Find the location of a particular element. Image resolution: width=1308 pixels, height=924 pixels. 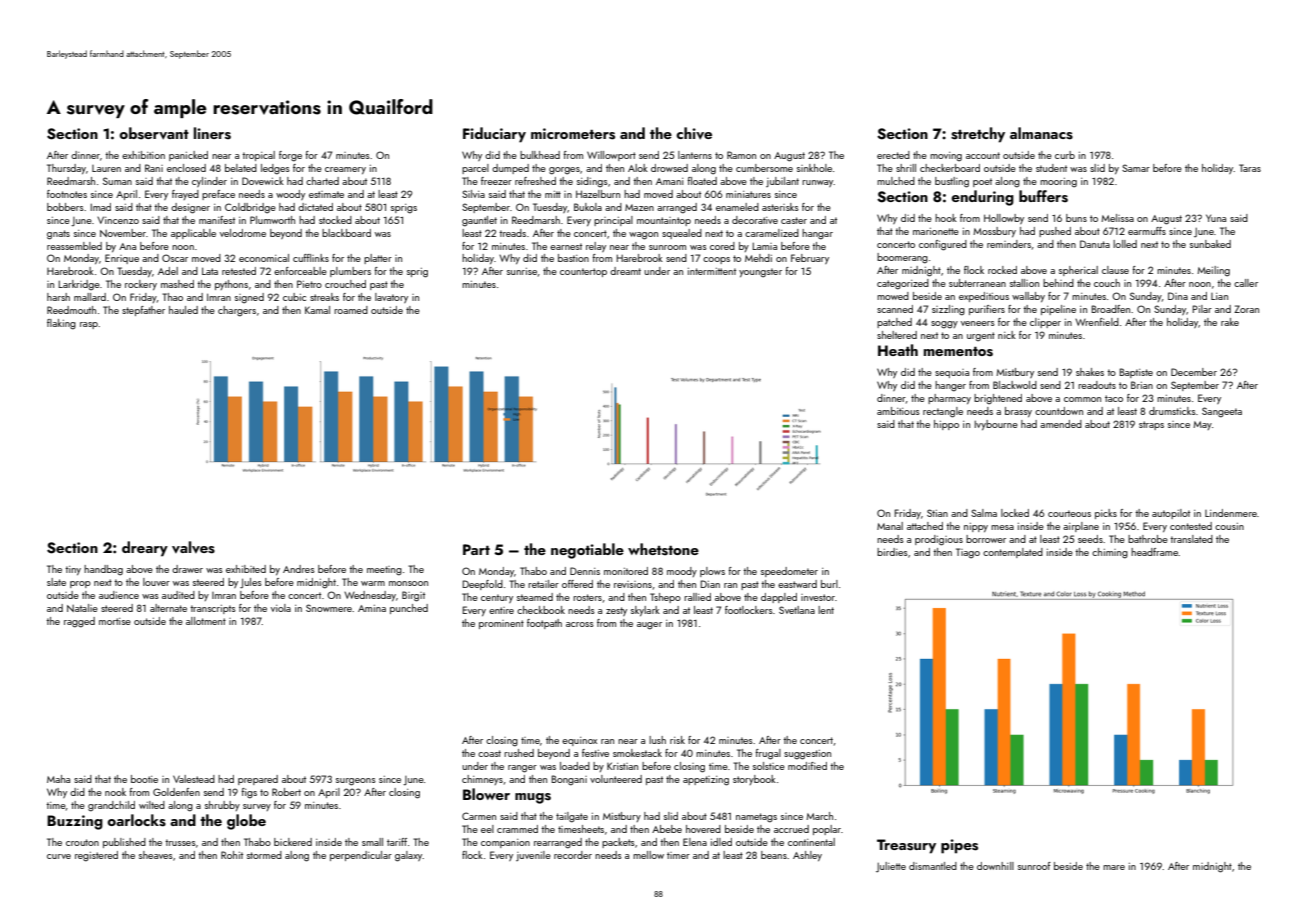

monsoon is located at coordinates (408, 583).
